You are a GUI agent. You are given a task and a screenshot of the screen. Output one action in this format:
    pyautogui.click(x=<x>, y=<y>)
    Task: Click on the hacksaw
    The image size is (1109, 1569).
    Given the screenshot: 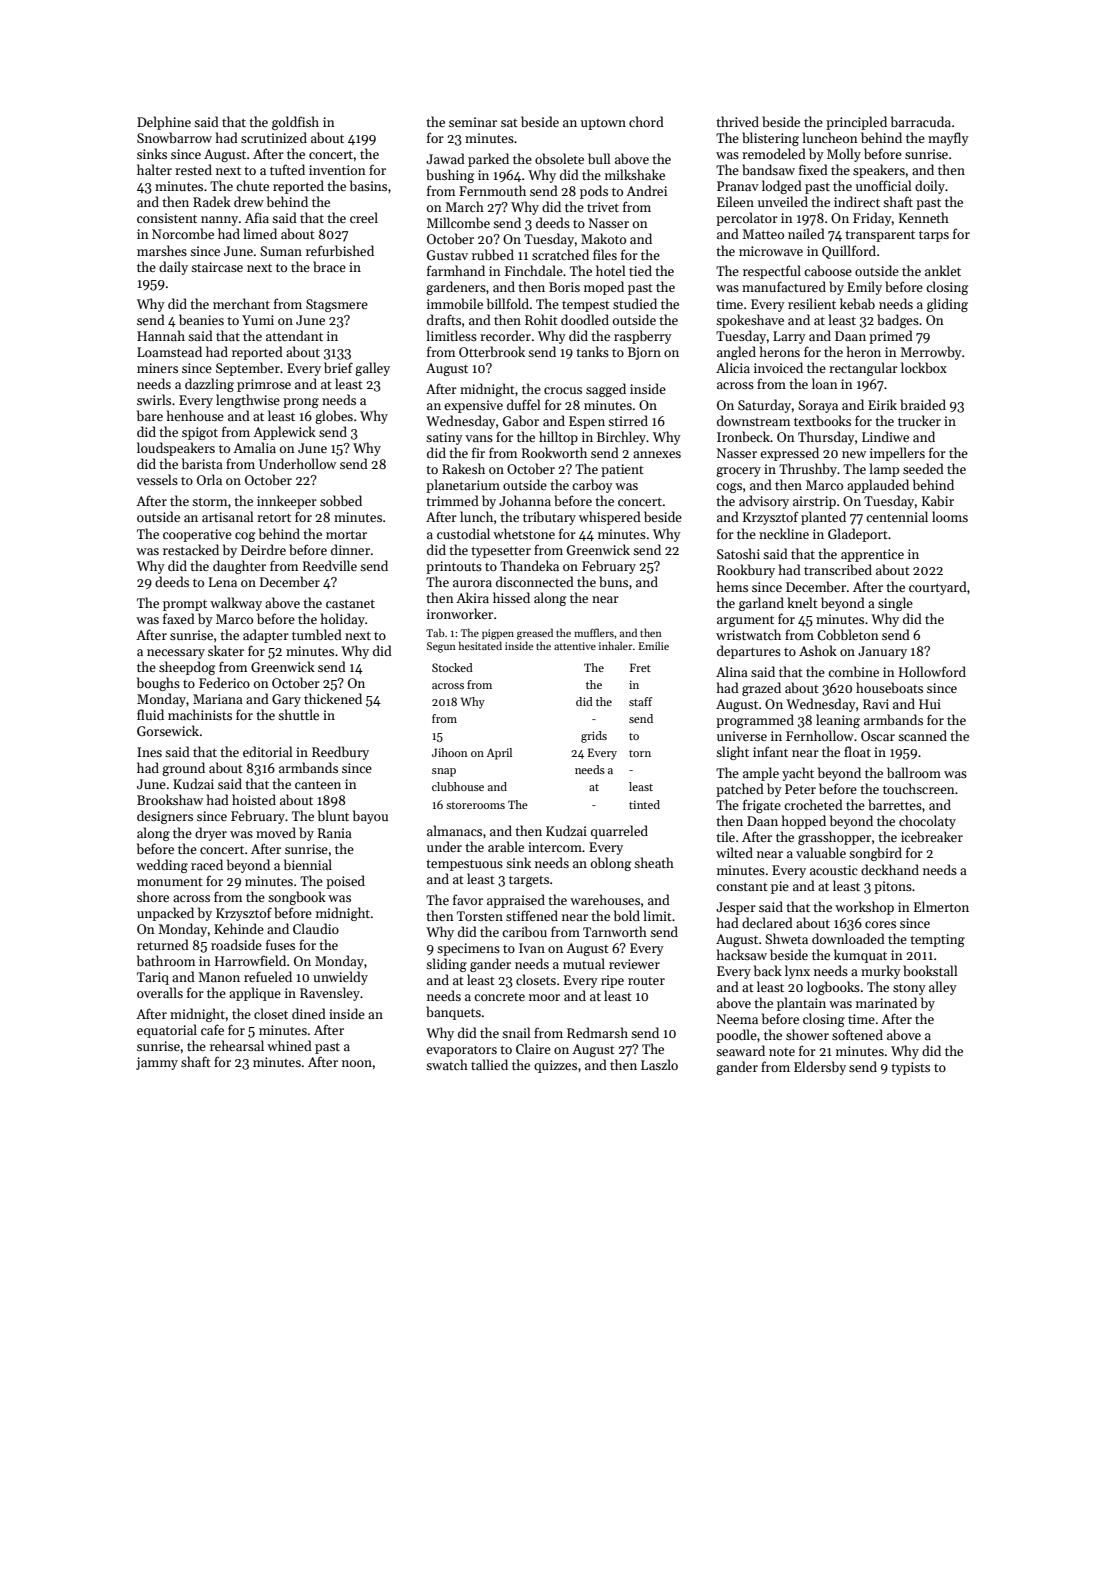 What is the action you would take?
    pyautogui.click(x=742, y=954)
